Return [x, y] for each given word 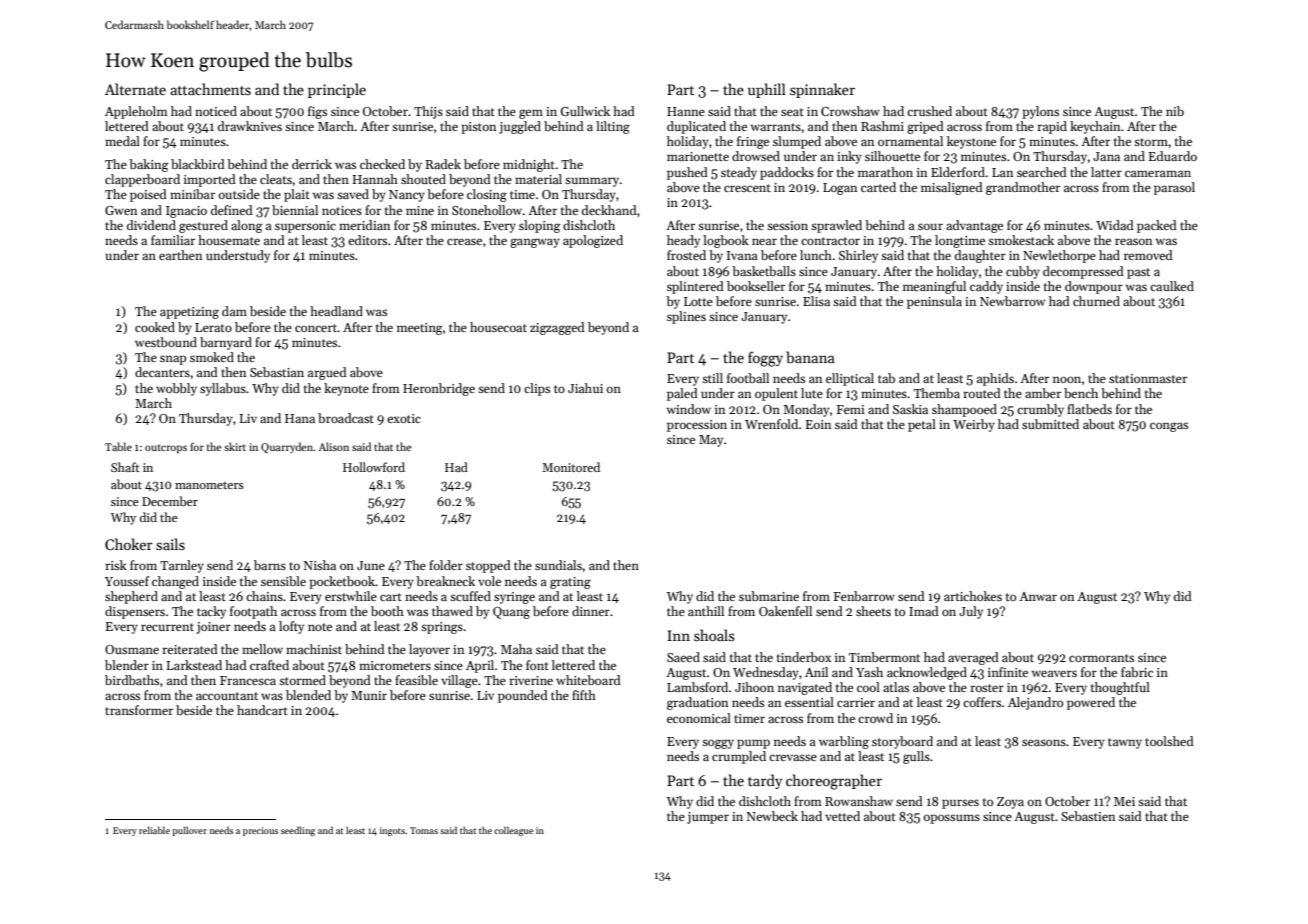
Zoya [1010, 803]
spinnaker [822, 90]
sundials [558, 565]
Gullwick [585, 111]
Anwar [1038, 596]
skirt [235, 446]
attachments [210, 89]
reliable [154, 830]
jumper [708, 818]
